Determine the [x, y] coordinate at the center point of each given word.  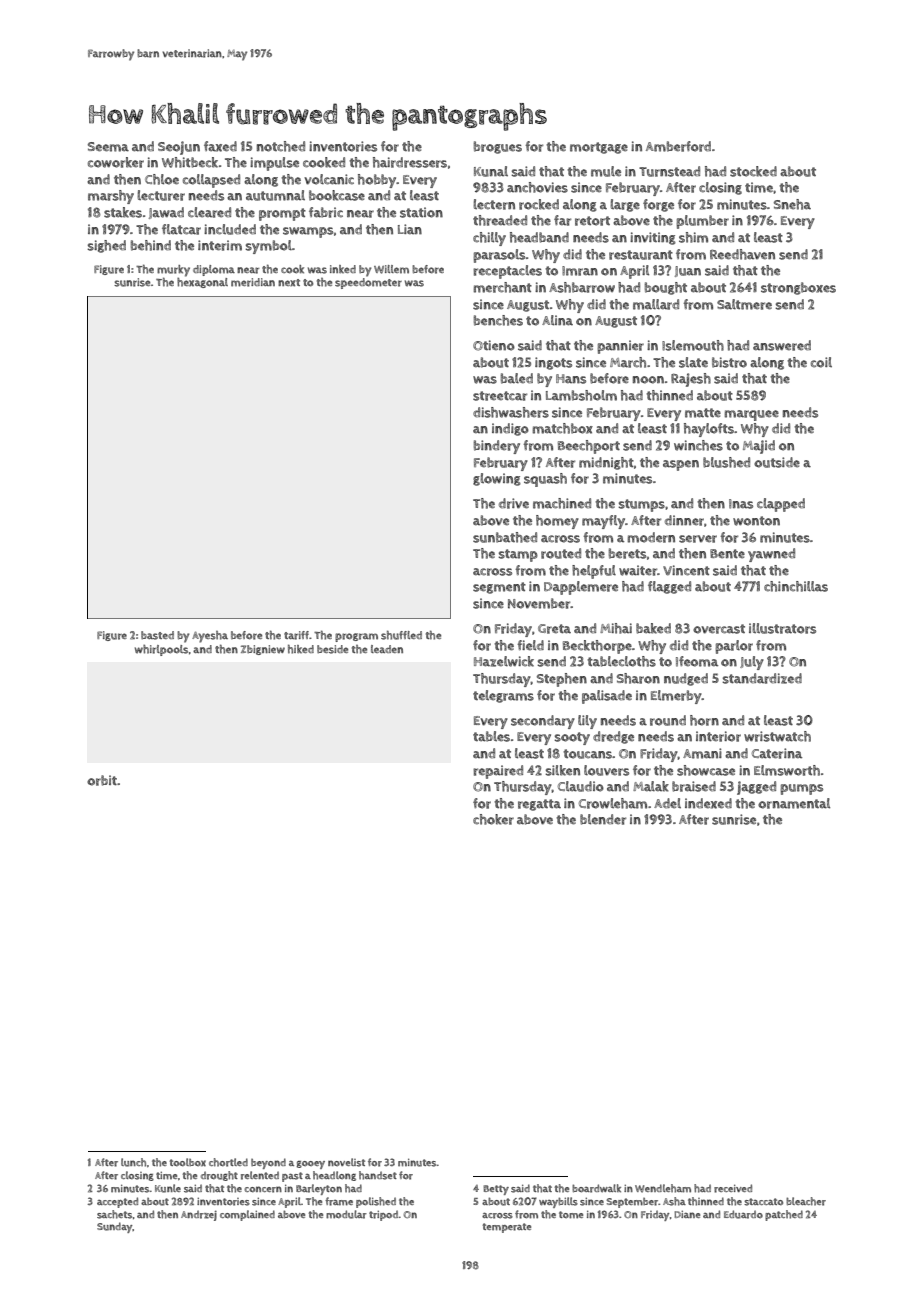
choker [493, 819]
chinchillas [796, 586]
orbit [102, 780]
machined [562, 503]
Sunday [115, 1227]
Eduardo [743, 1214]
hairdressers [410, 162]
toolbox [188, 1162]
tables [491, 736]
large [625, 205]
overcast [719, 629]
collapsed [211, 181]
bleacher [806, 1201]
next [289, 283]
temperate [507, 1228]
